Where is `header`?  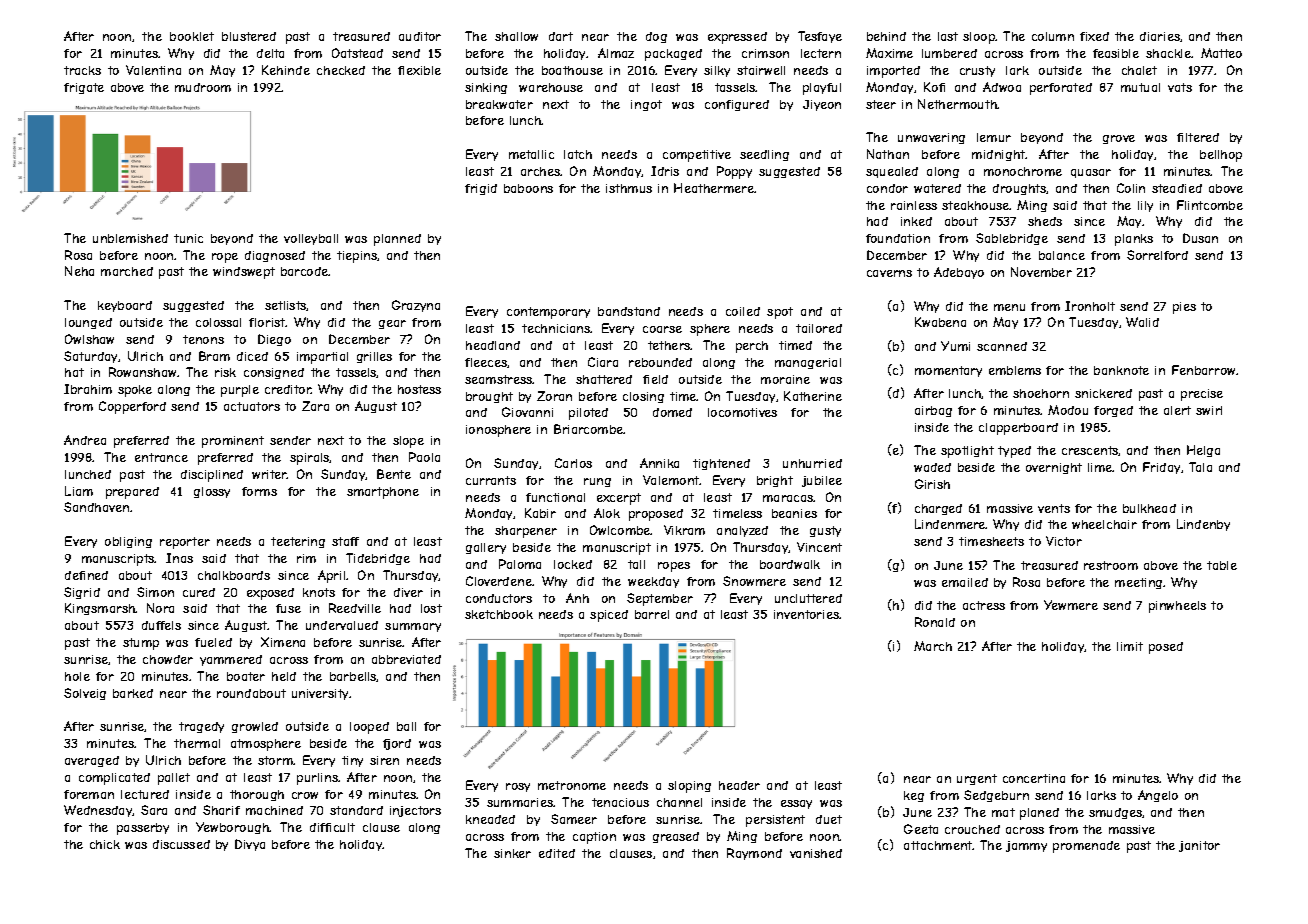 header is located at coordinates (739, 785).
